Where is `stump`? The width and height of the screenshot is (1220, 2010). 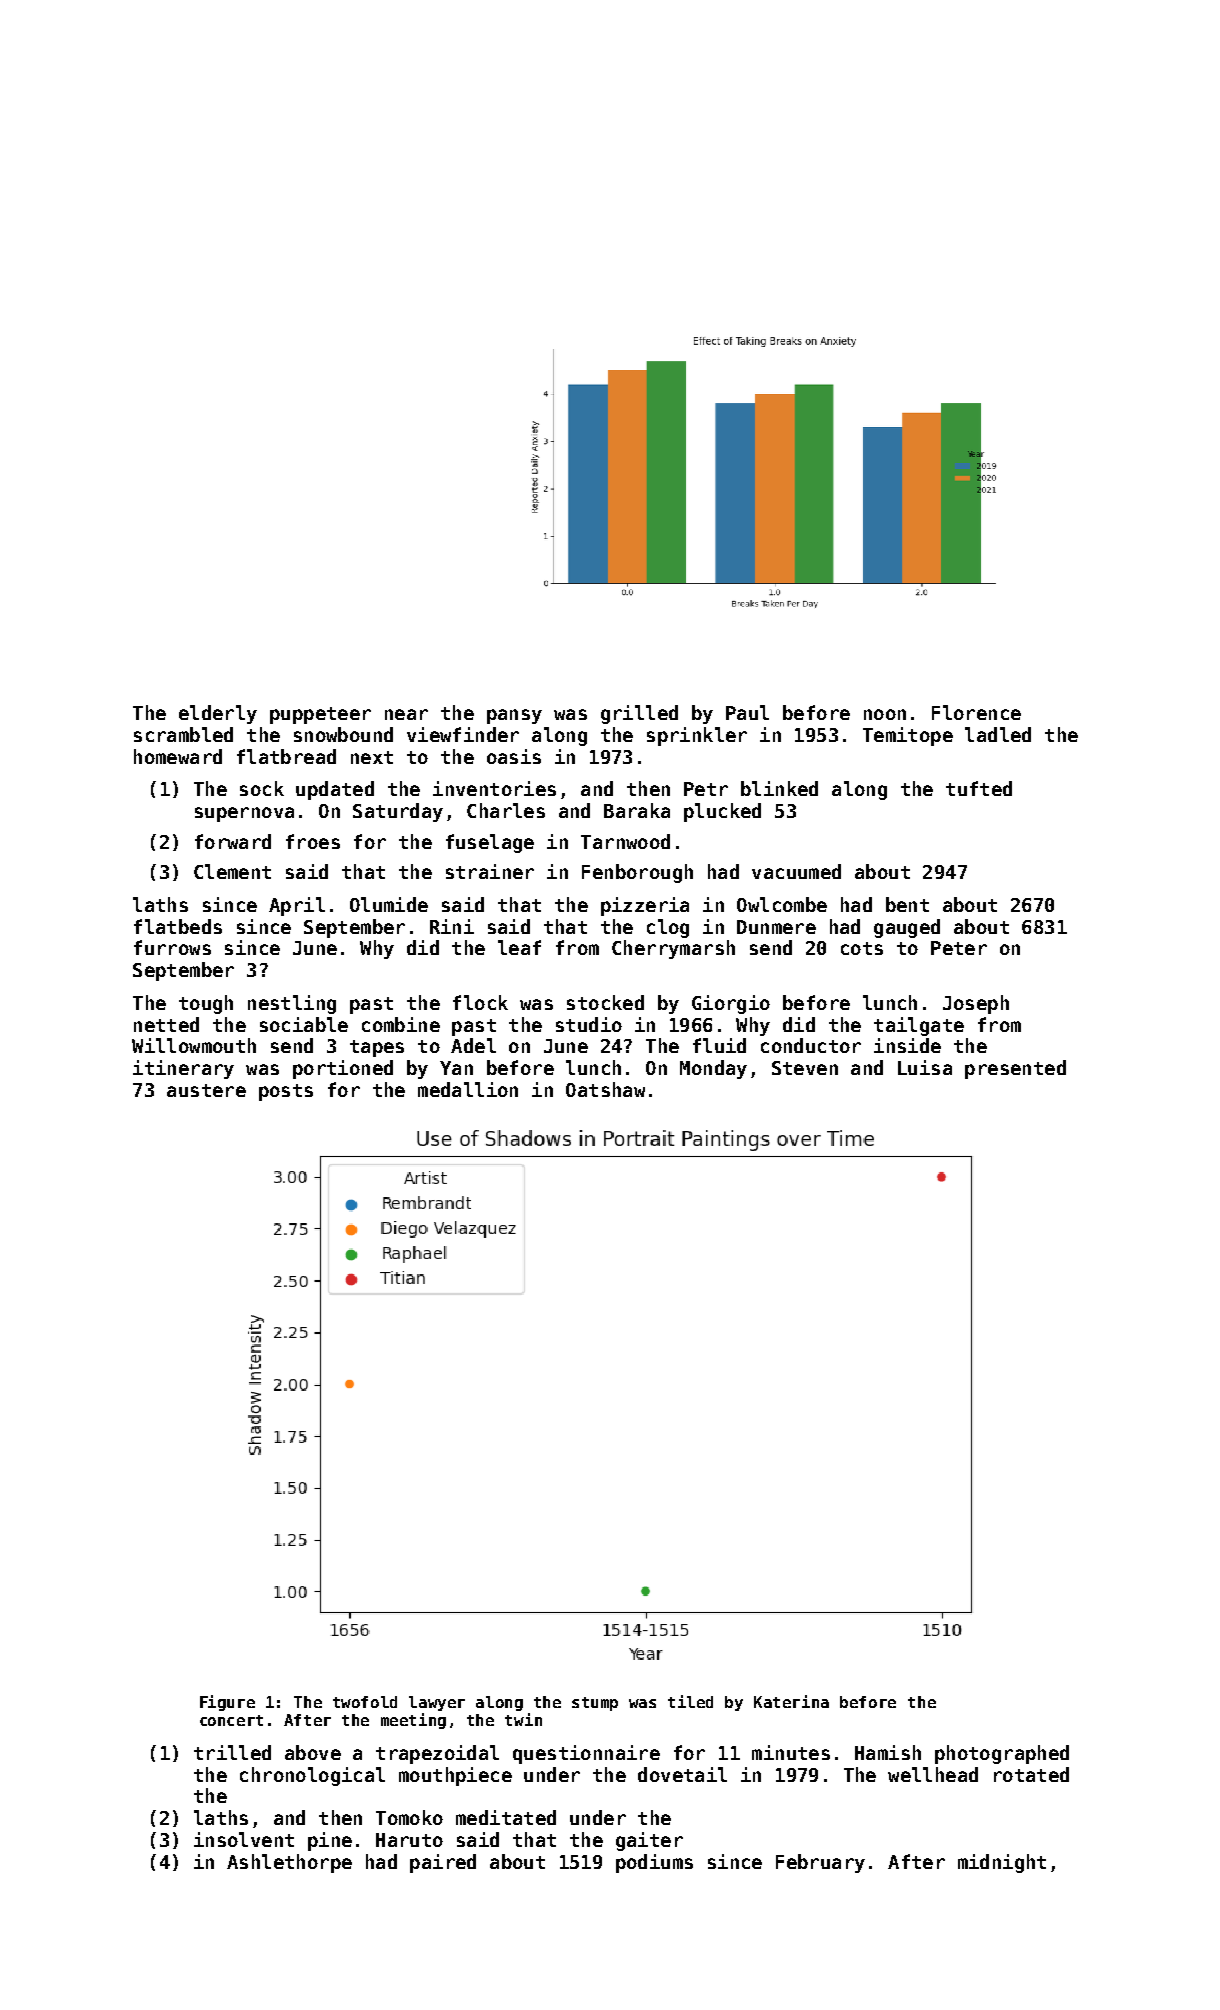 stump is located at coordinates (595, 1704).
